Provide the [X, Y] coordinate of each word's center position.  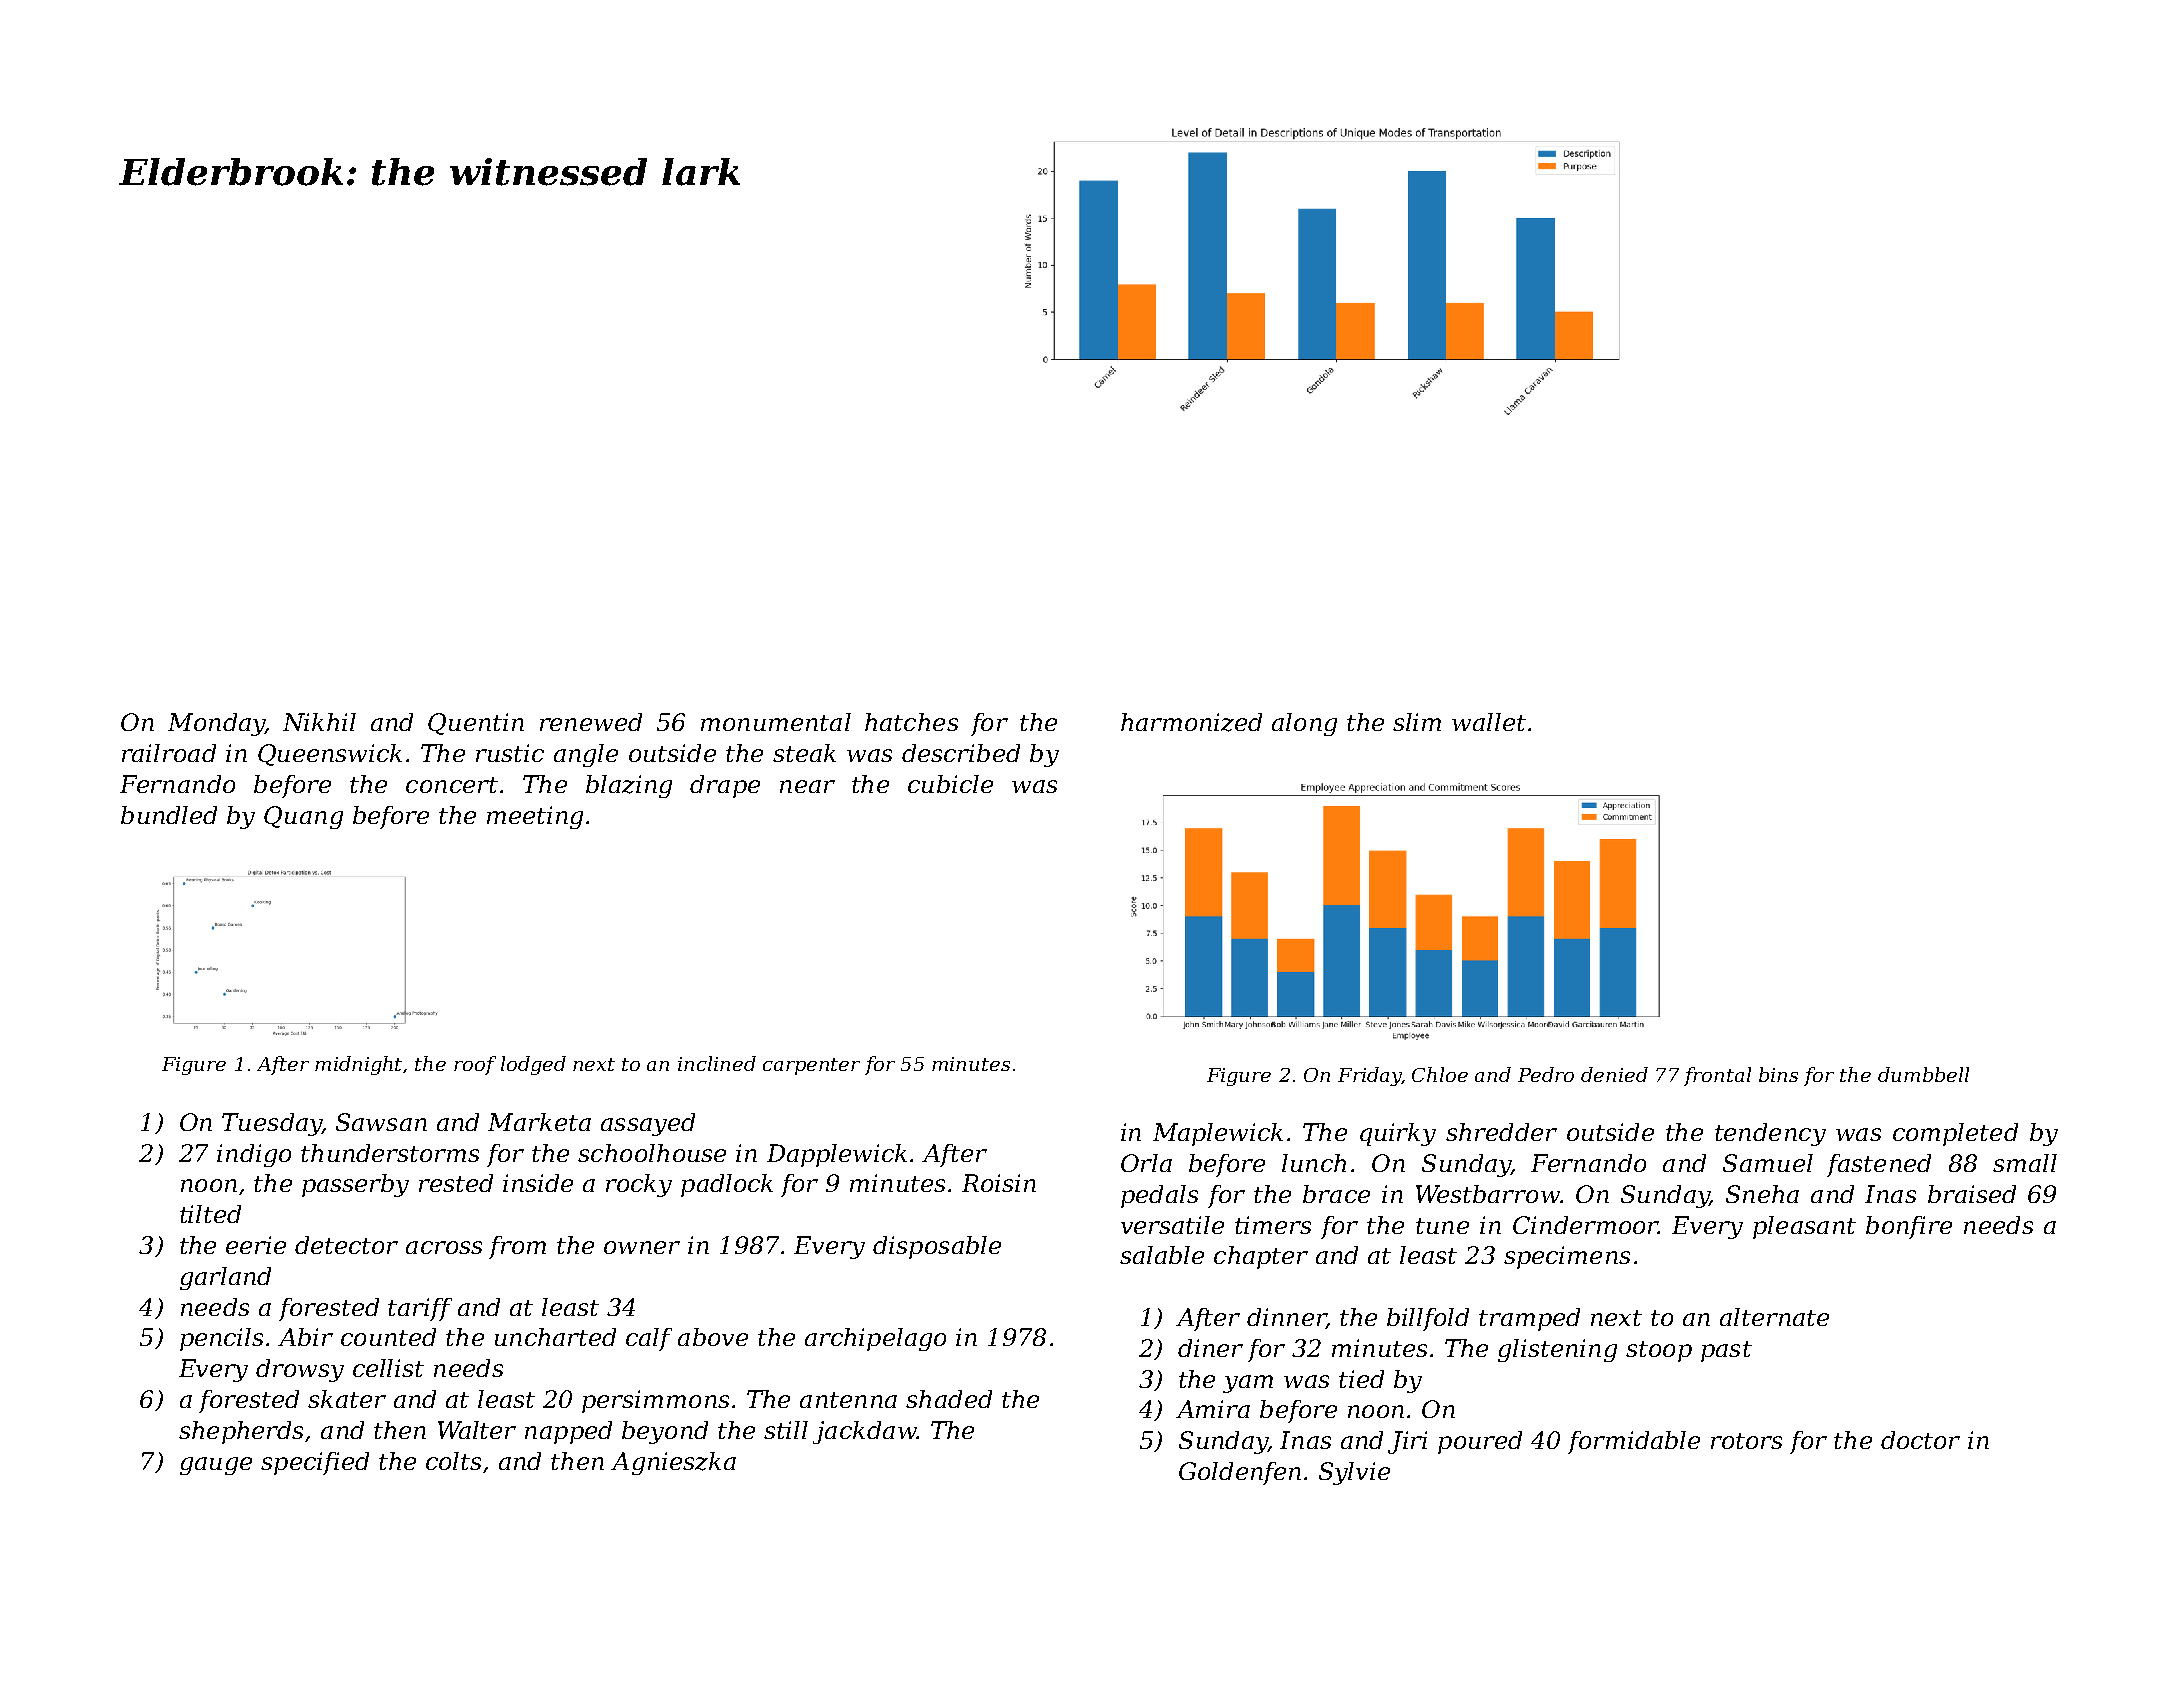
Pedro [1546, 1074]
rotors [1746, 1441]
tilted [210, 1214]
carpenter [811, 1066]
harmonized [1191, 722]
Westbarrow [1488, 1194]
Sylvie [1354, 1473]
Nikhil [319, 722]
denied [1614, 1074]
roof [475, 1065]
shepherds [241, 1432]
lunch [1314, 1163]
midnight [358, 1065]
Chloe [1440, 1074]
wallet [1489, 722]
